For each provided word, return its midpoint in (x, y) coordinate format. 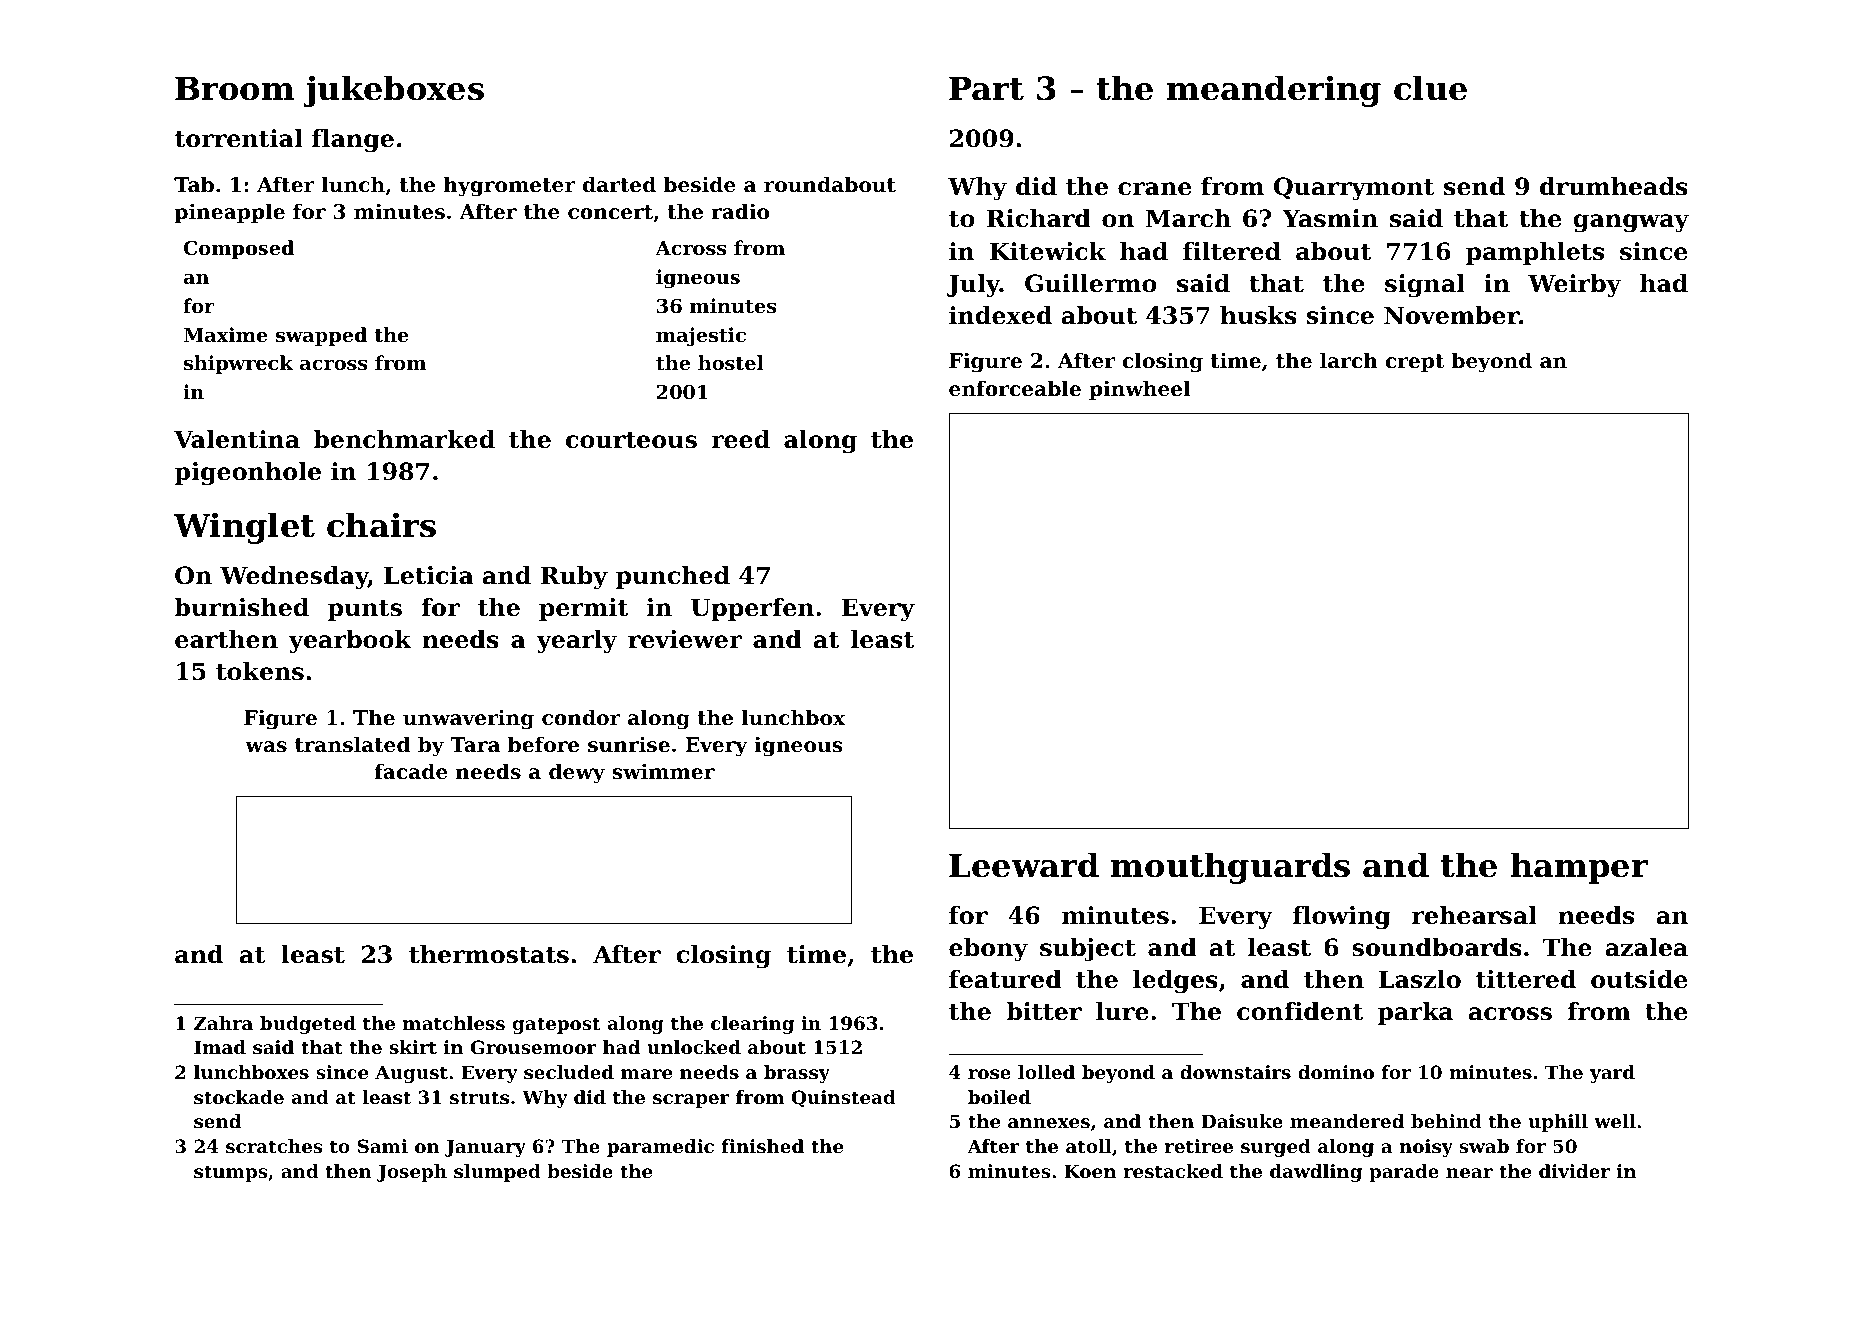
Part (986, 88)
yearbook (349, 641)
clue (1430, 88)
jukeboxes (393, 91)
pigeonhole (248, 474)
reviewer (685, 639)
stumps (231, 1173)
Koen (1090, 1171)
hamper (1580, 868)
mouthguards (1230, 868)
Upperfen (752, 609)
